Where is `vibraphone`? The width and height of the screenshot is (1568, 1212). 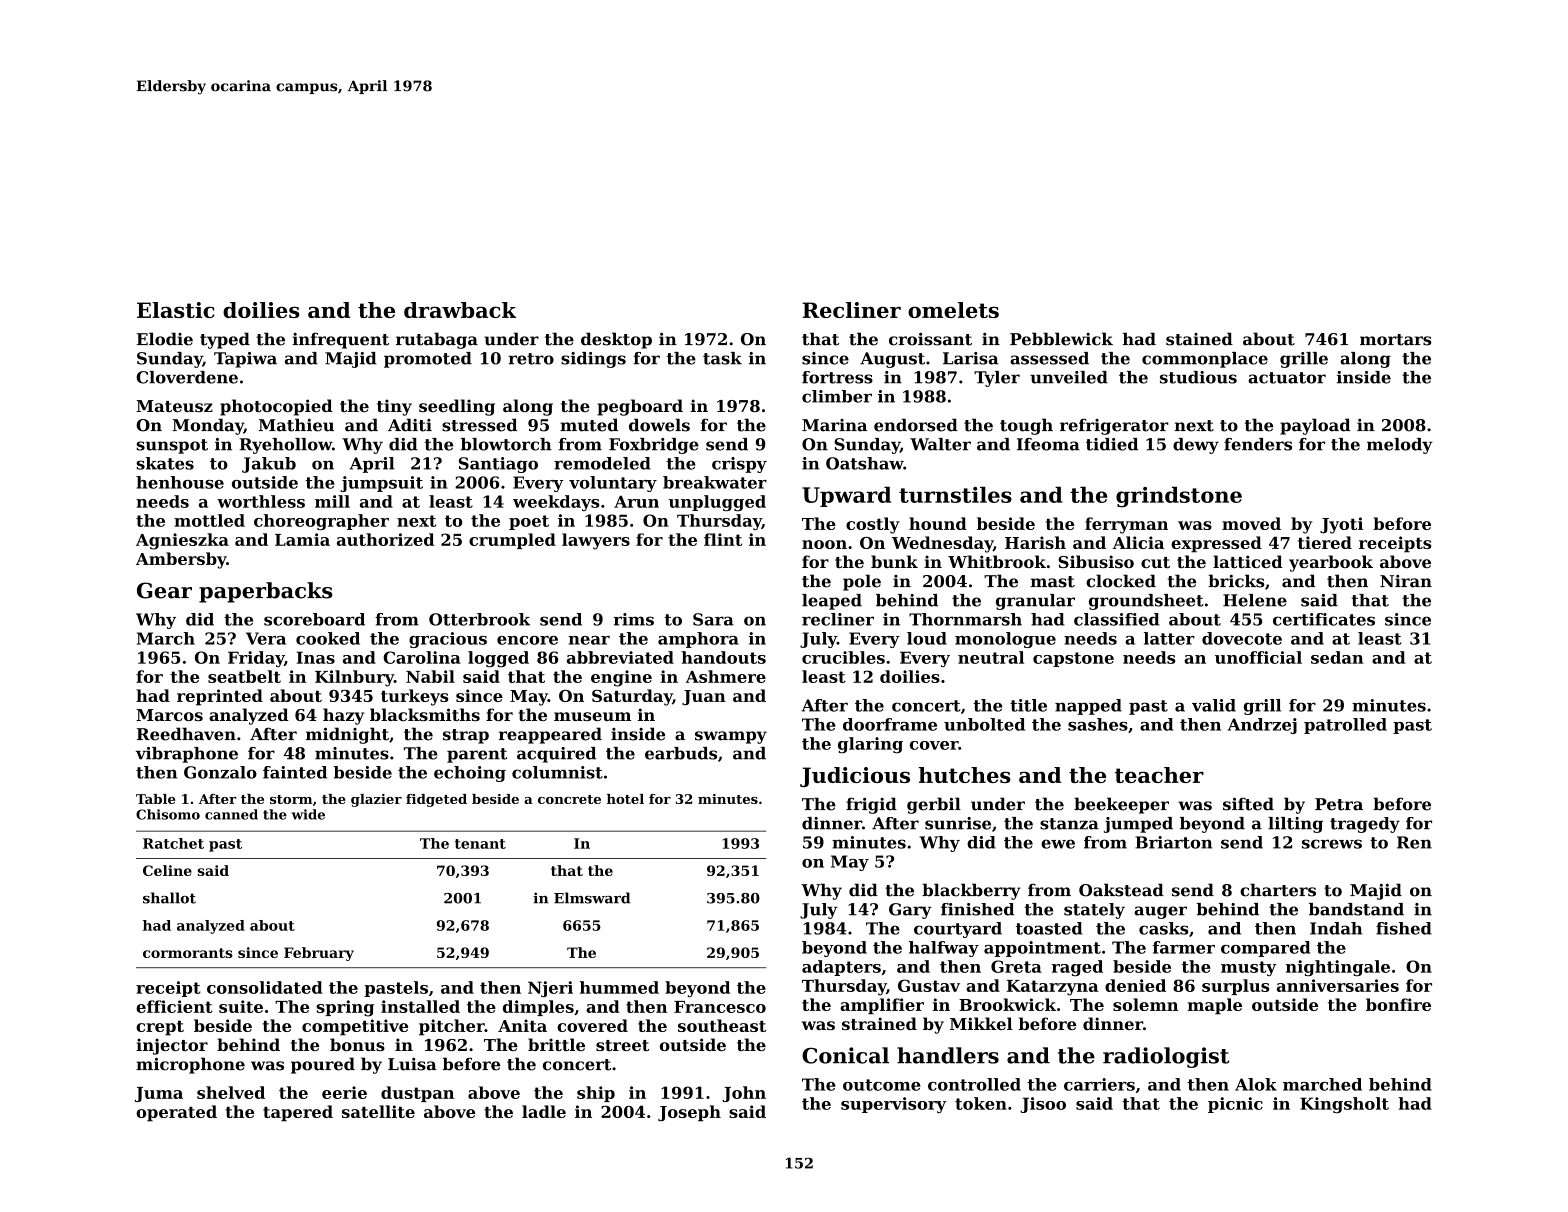 vibraphone is located at coordinates (187, 755).
